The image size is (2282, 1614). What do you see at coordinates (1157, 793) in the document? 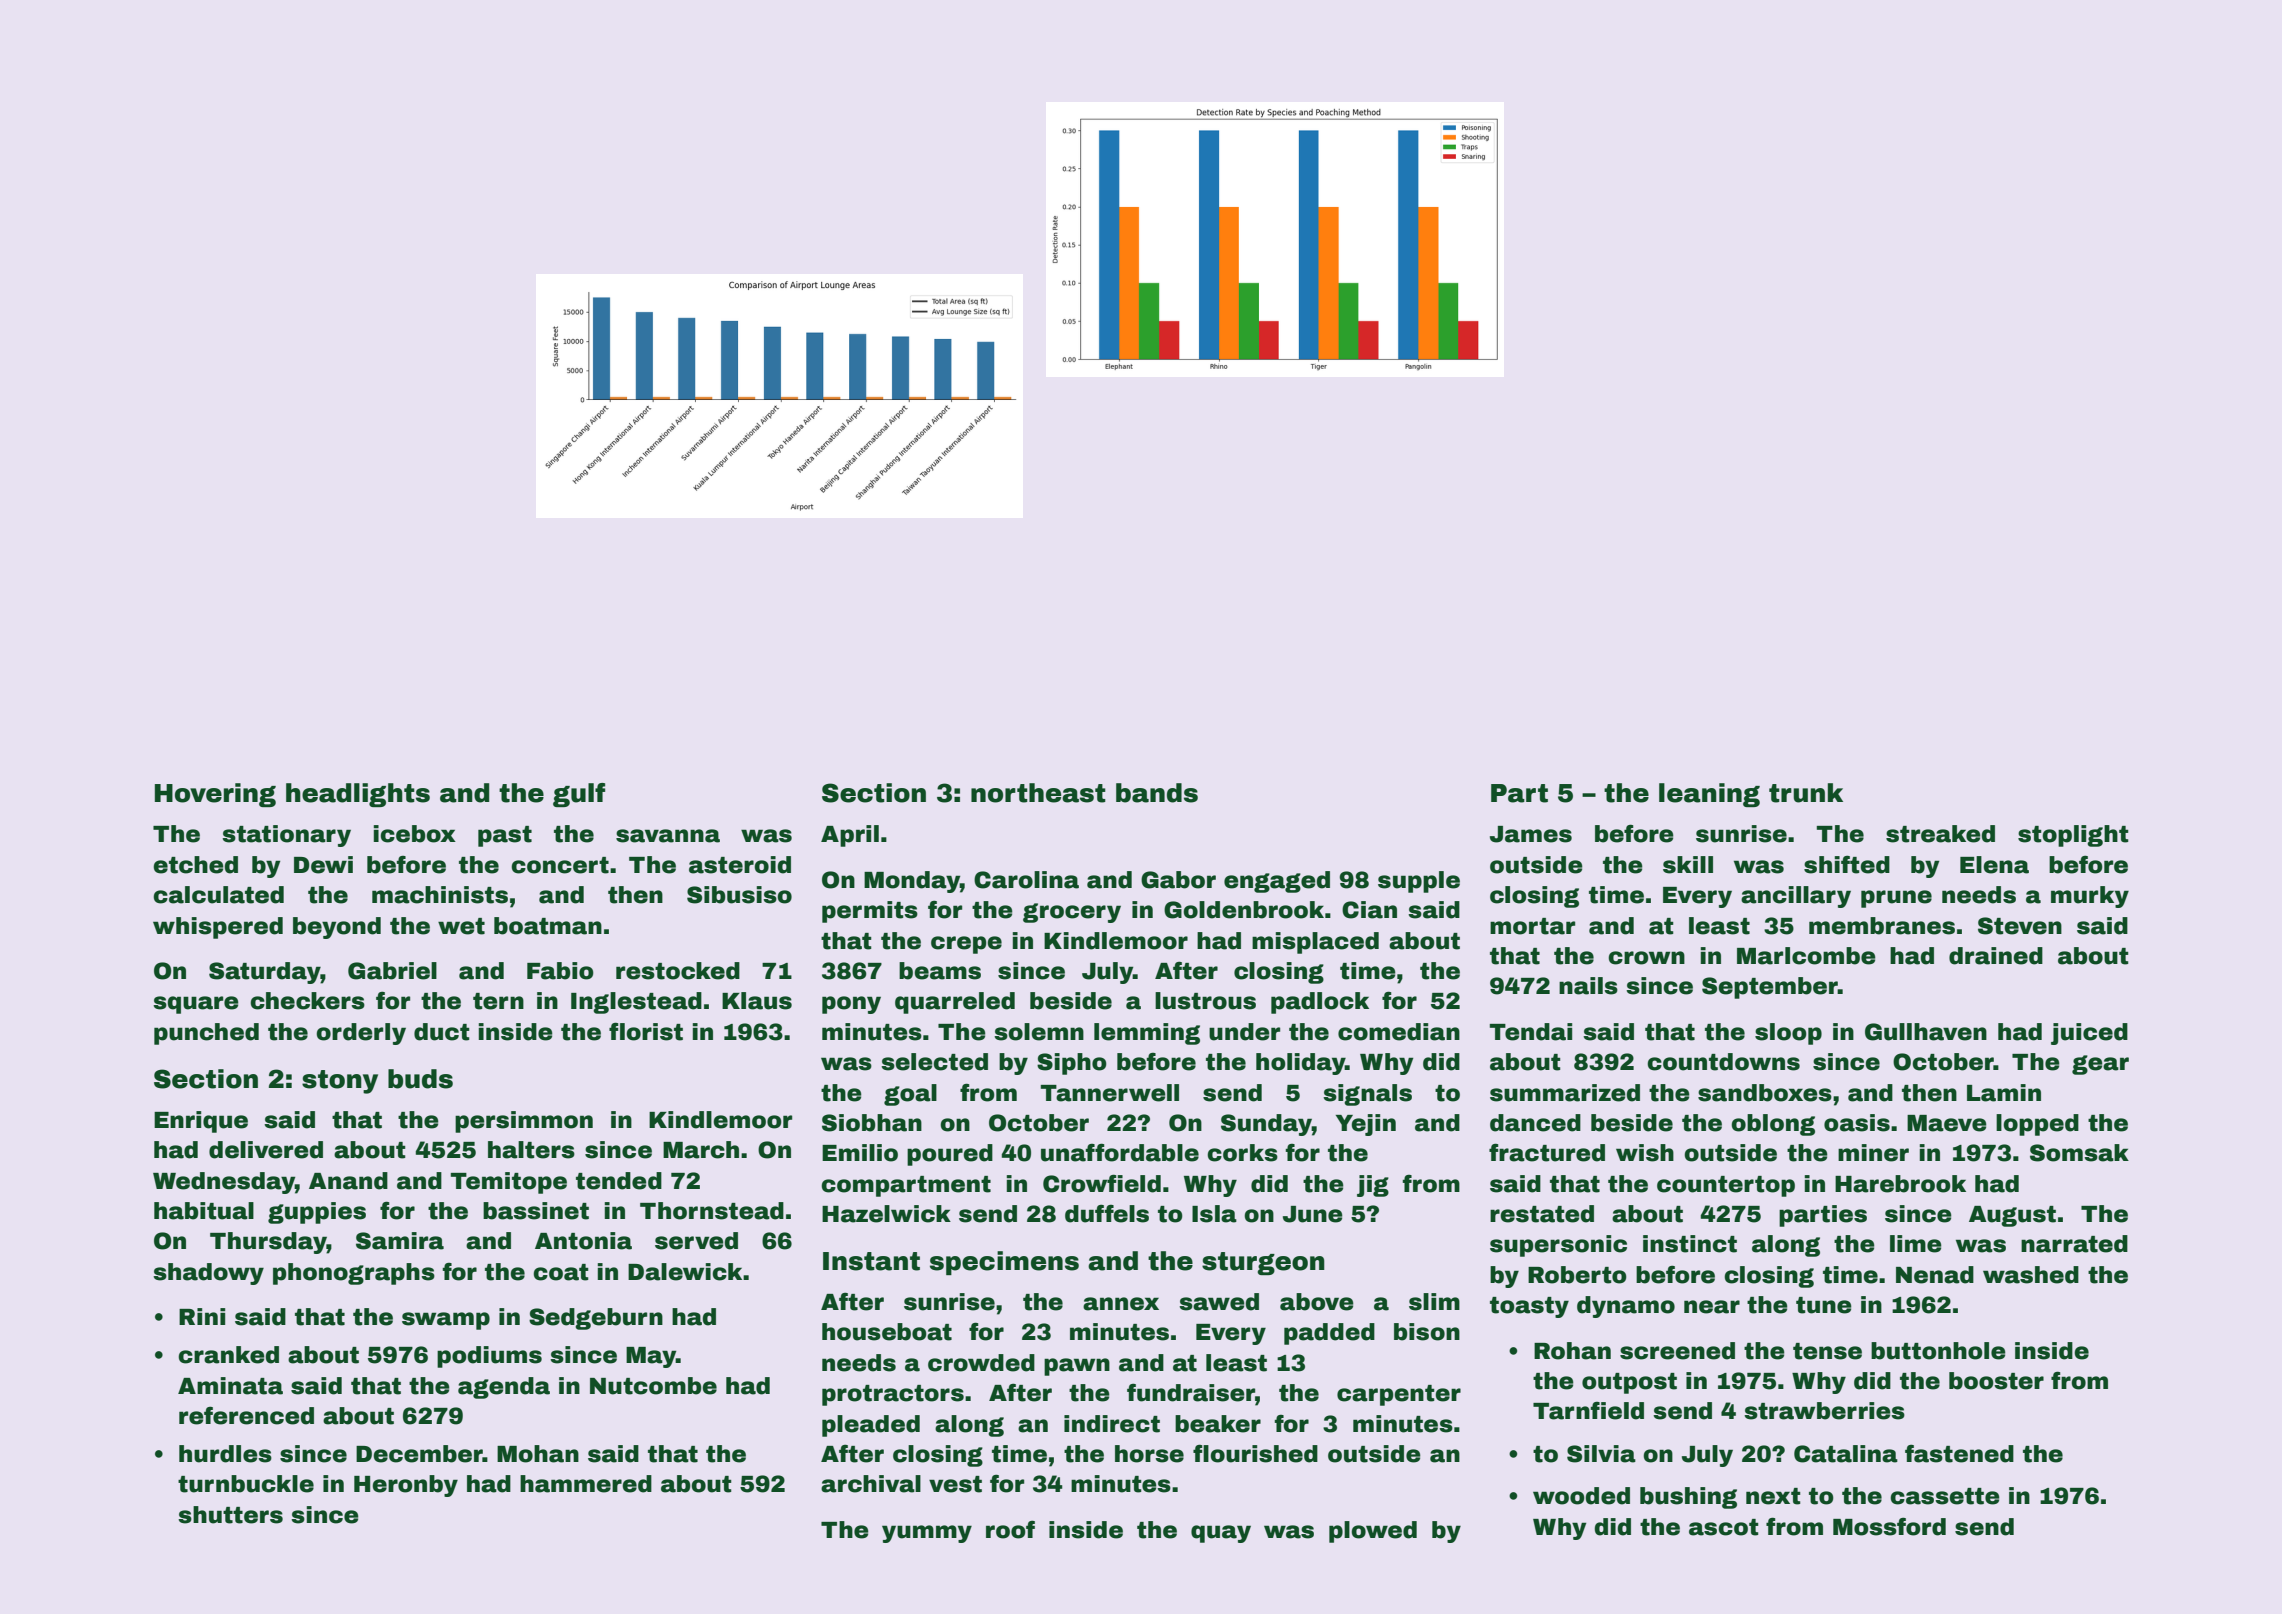
I see `bands` at bounding box center [1157, 793].
